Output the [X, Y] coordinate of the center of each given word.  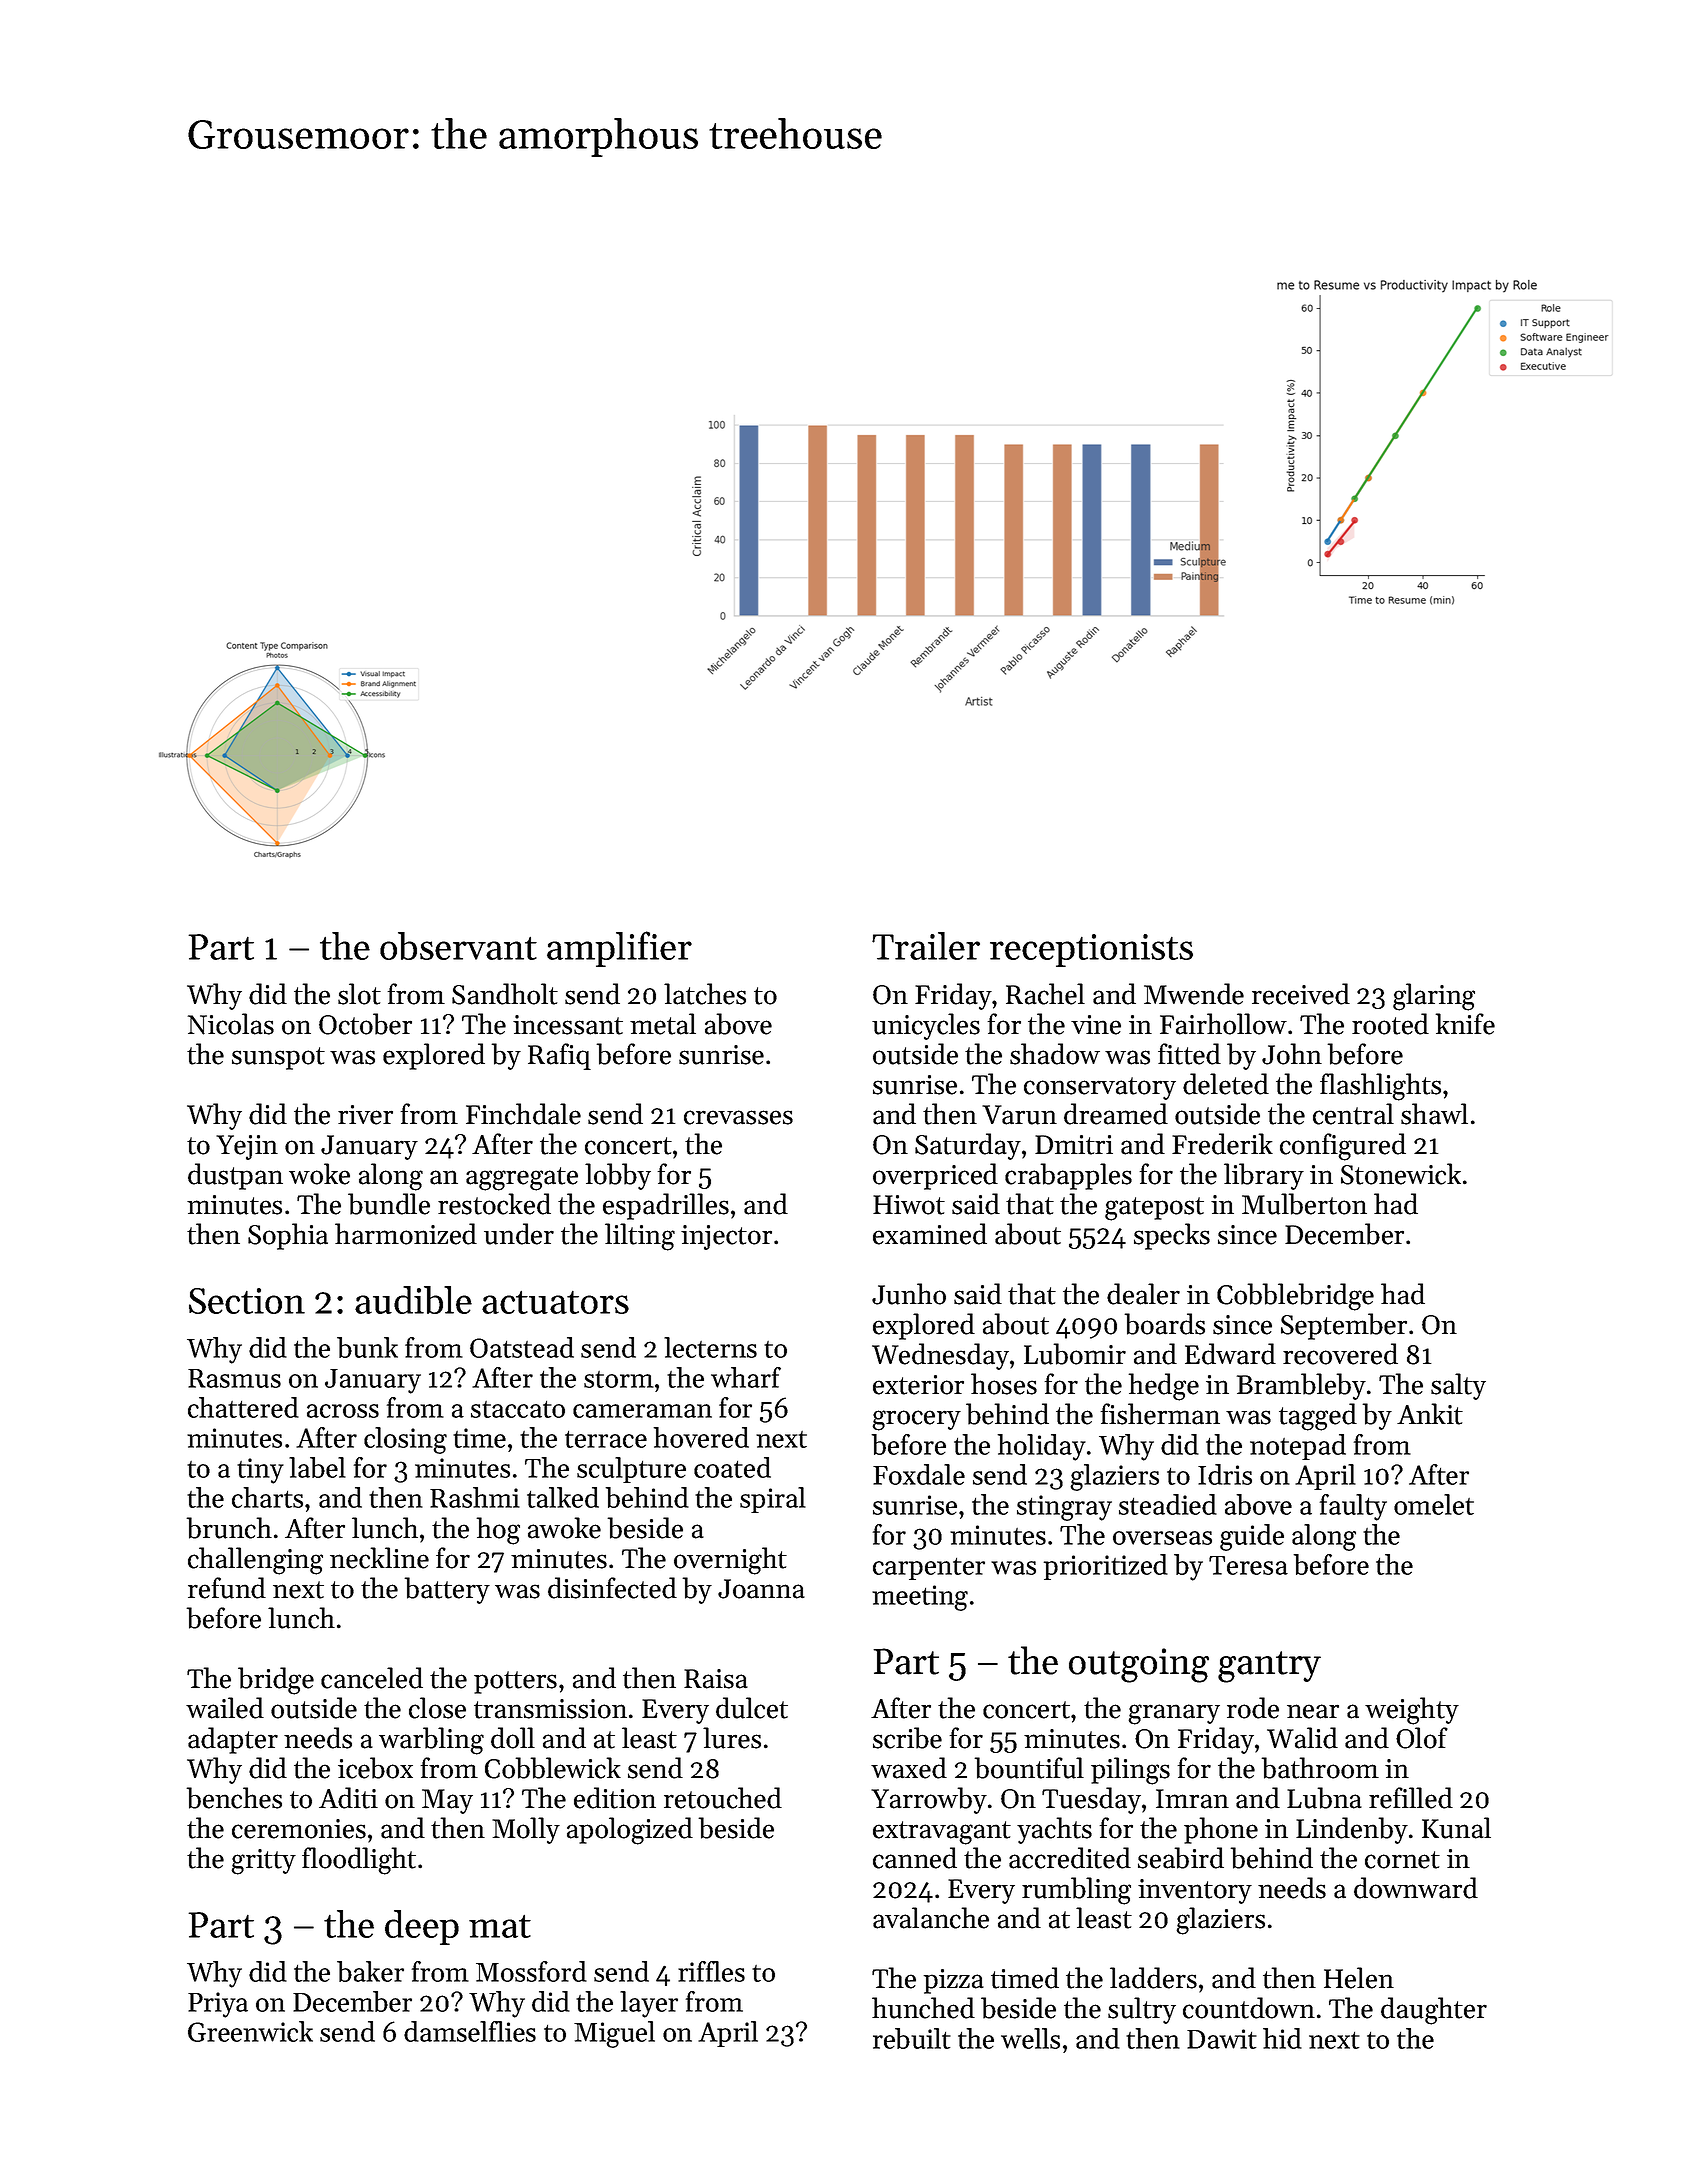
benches [234, 1798]
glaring [1434, 997]
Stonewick [1401, 1174]
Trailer [926, 946]
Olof [1422, 1738]
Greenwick [250, 2031]
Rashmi [475, 1497]
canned [915, 1858]
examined [930, 1234]
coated [732, 1467]
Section [247, 1301]
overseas [1162, 1538]
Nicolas [231, 1024]
